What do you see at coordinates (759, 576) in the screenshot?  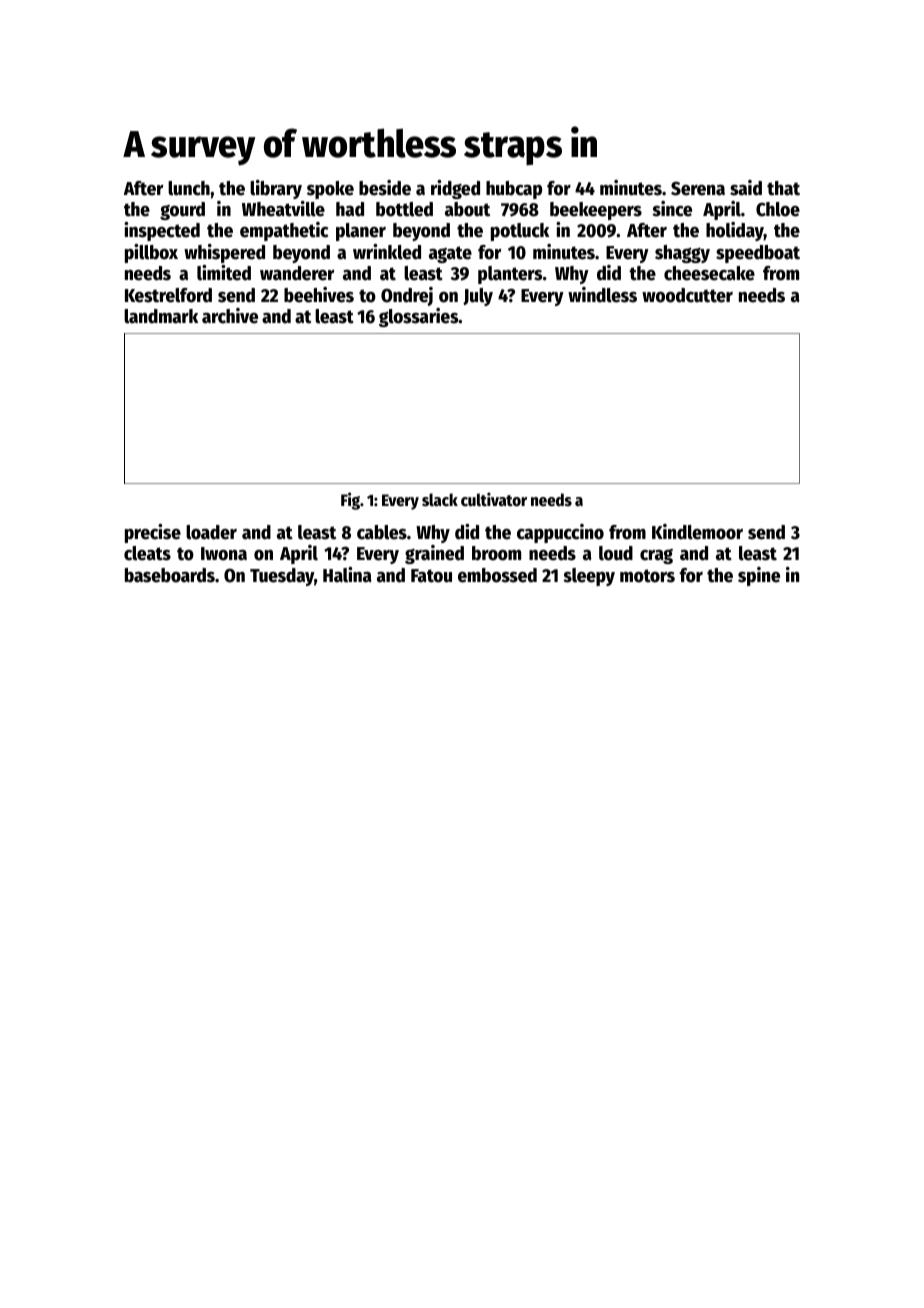 I see `spine` at bounding box center [759, 576].
